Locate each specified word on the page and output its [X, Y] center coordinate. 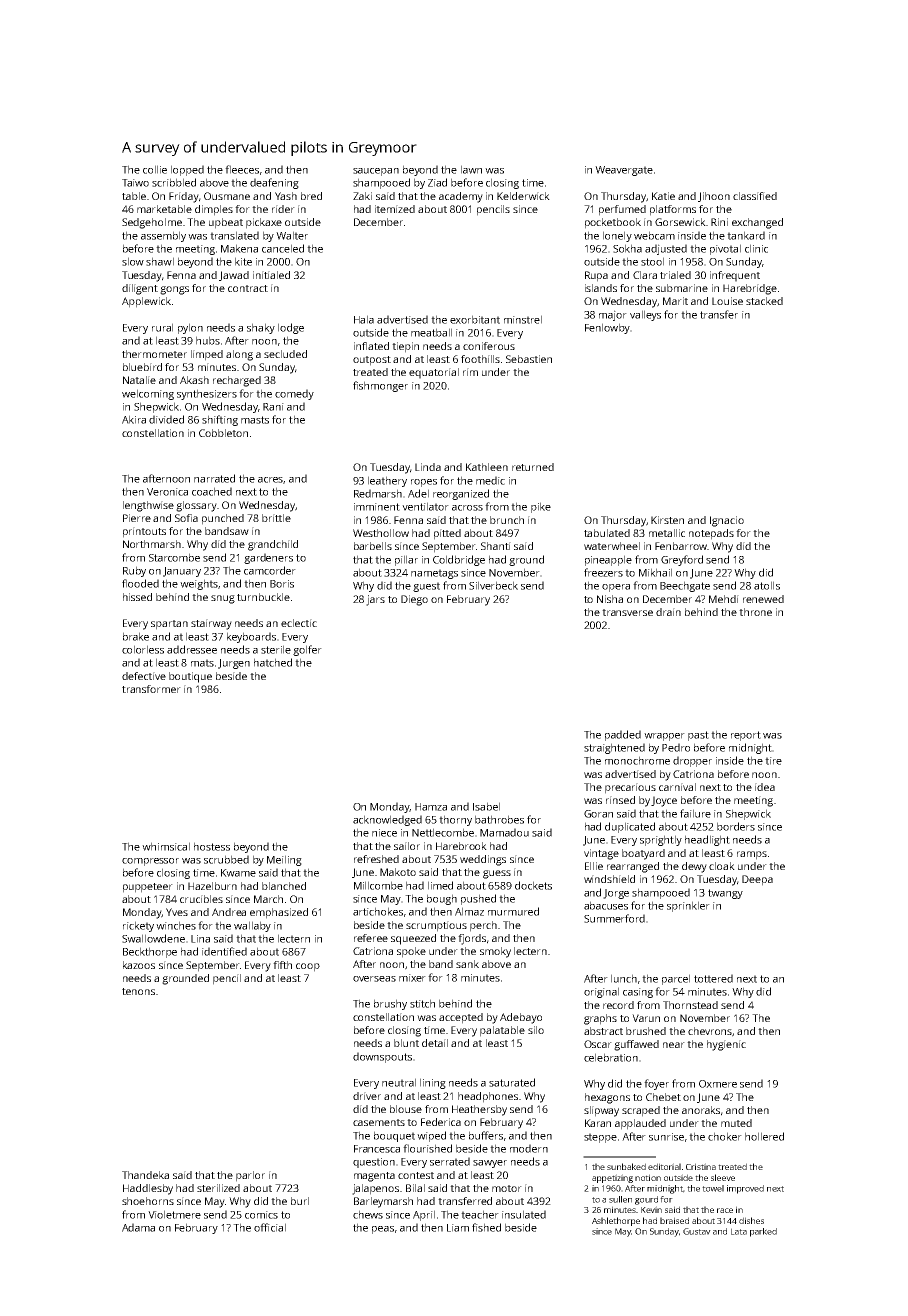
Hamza [431, 807]
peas [383, 1230]
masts [255, 420]
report [746, 736]
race [725, 1210]
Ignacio [727, 521]
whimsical [166, 846]
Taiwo [135, 183]
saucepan [376, 172]
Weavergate [624, 171]
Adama [138, 1227]
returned [533, 467]
